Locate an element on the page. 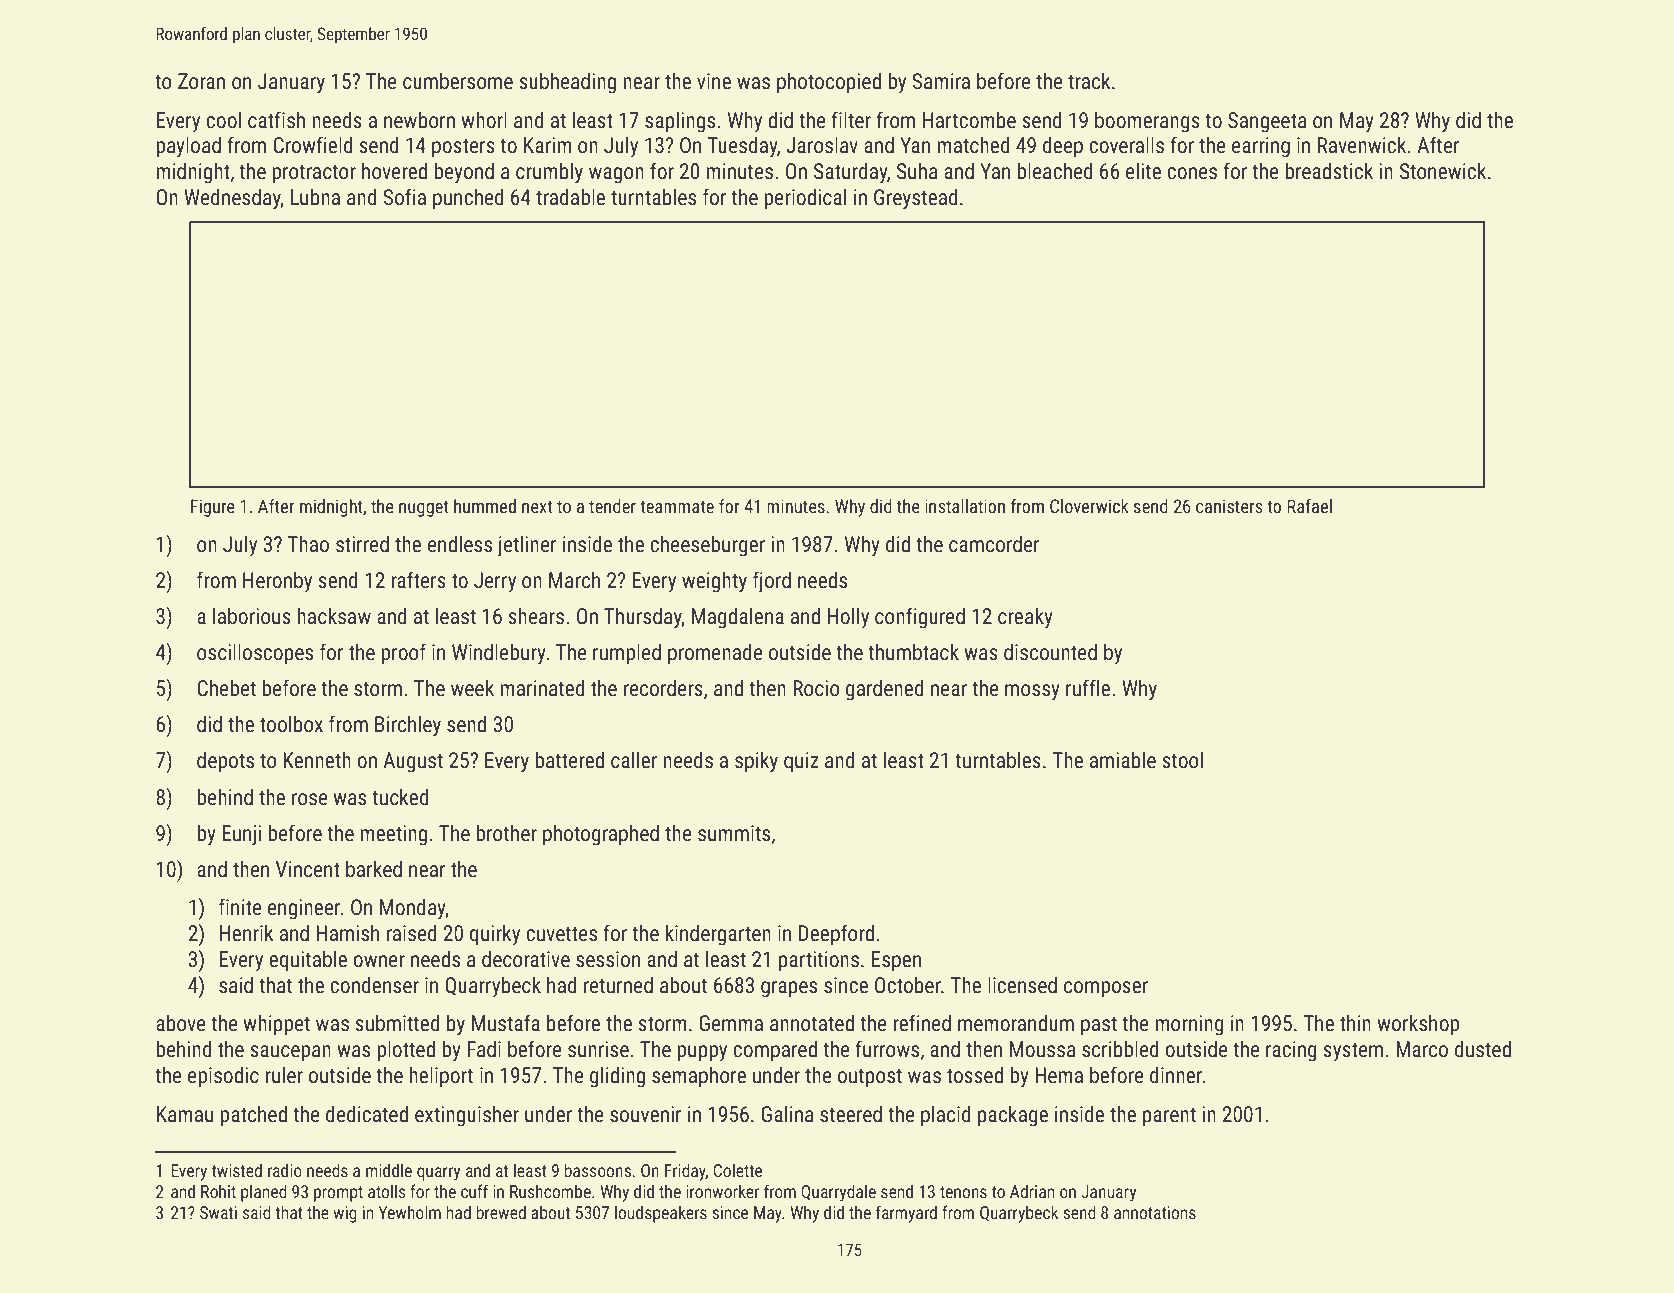  Rocio is located at coordinates (816, 688).
